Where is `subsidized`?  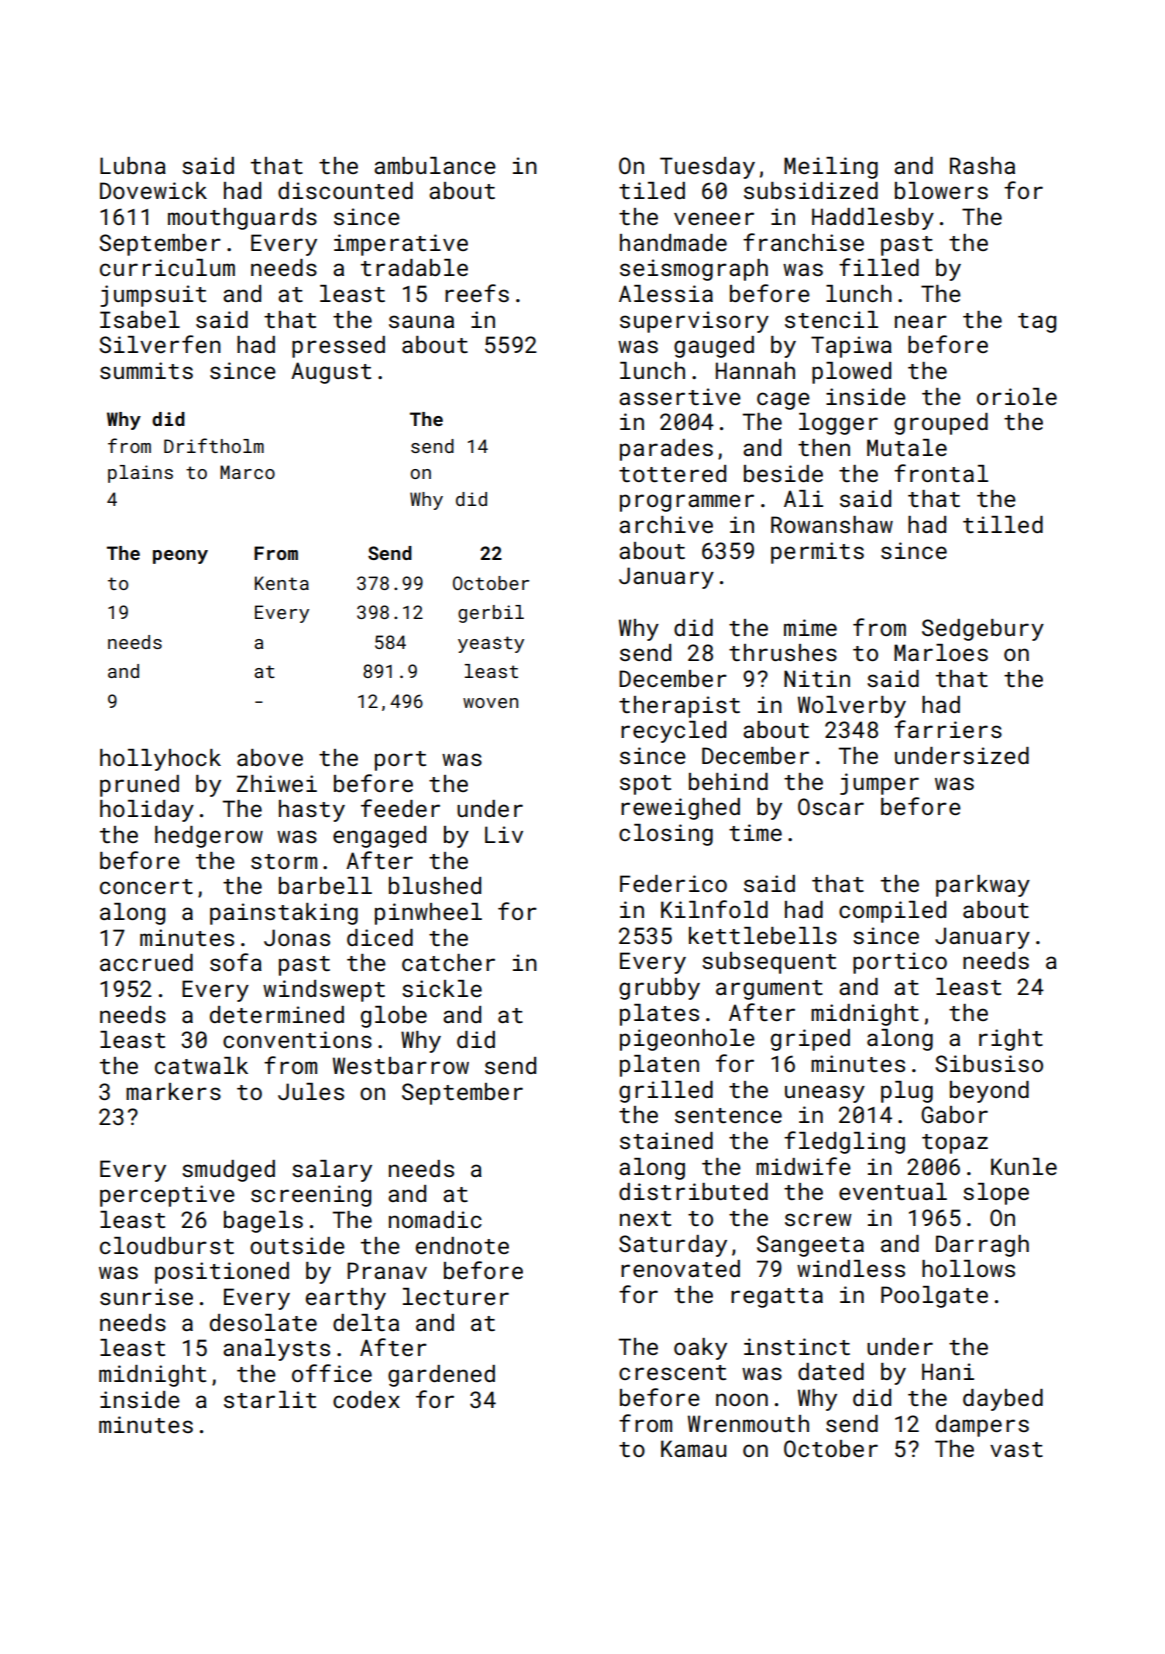
subsidized is located at coordinates (811, 190).
